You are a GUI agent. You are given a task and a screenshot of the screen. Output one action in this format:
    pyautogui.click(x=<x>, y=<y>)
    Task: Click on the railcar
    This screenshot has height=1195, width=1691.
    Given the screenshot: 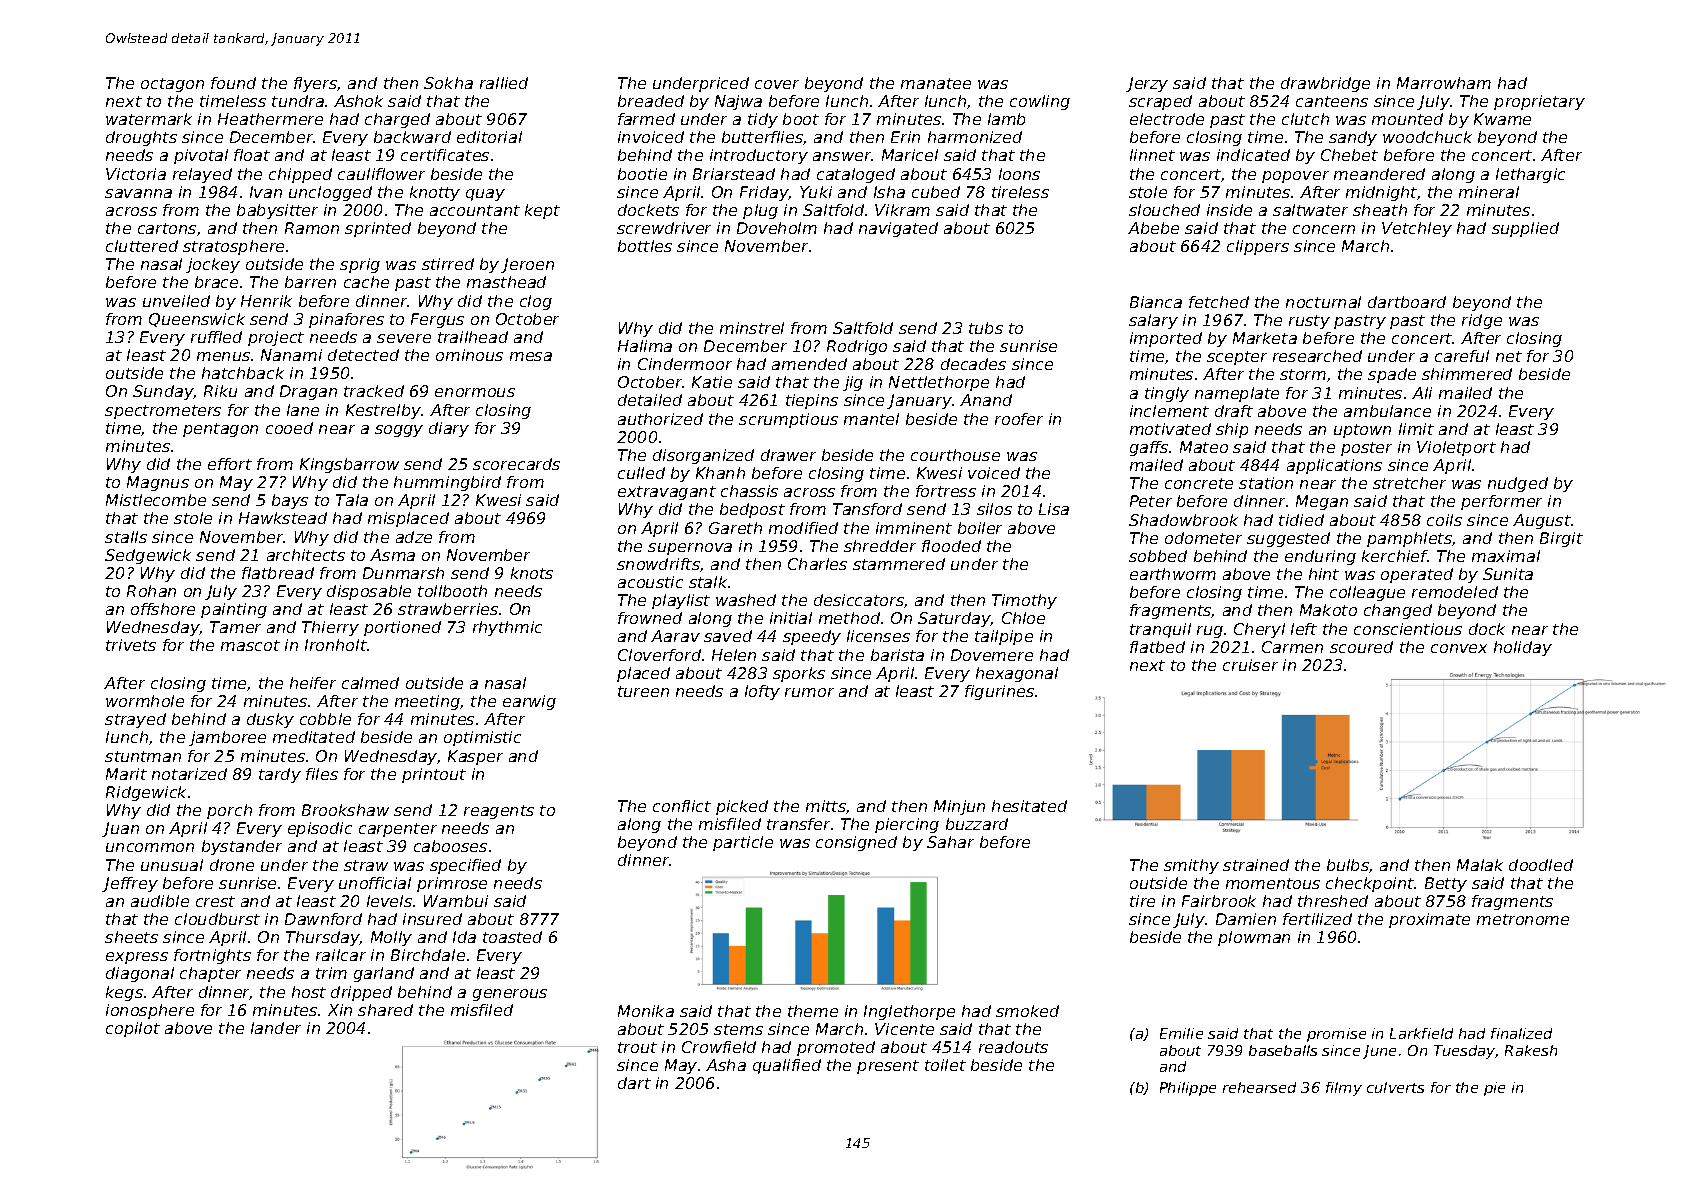 What is the action you would take?
    pyautogui.click(x=341, y=955)
